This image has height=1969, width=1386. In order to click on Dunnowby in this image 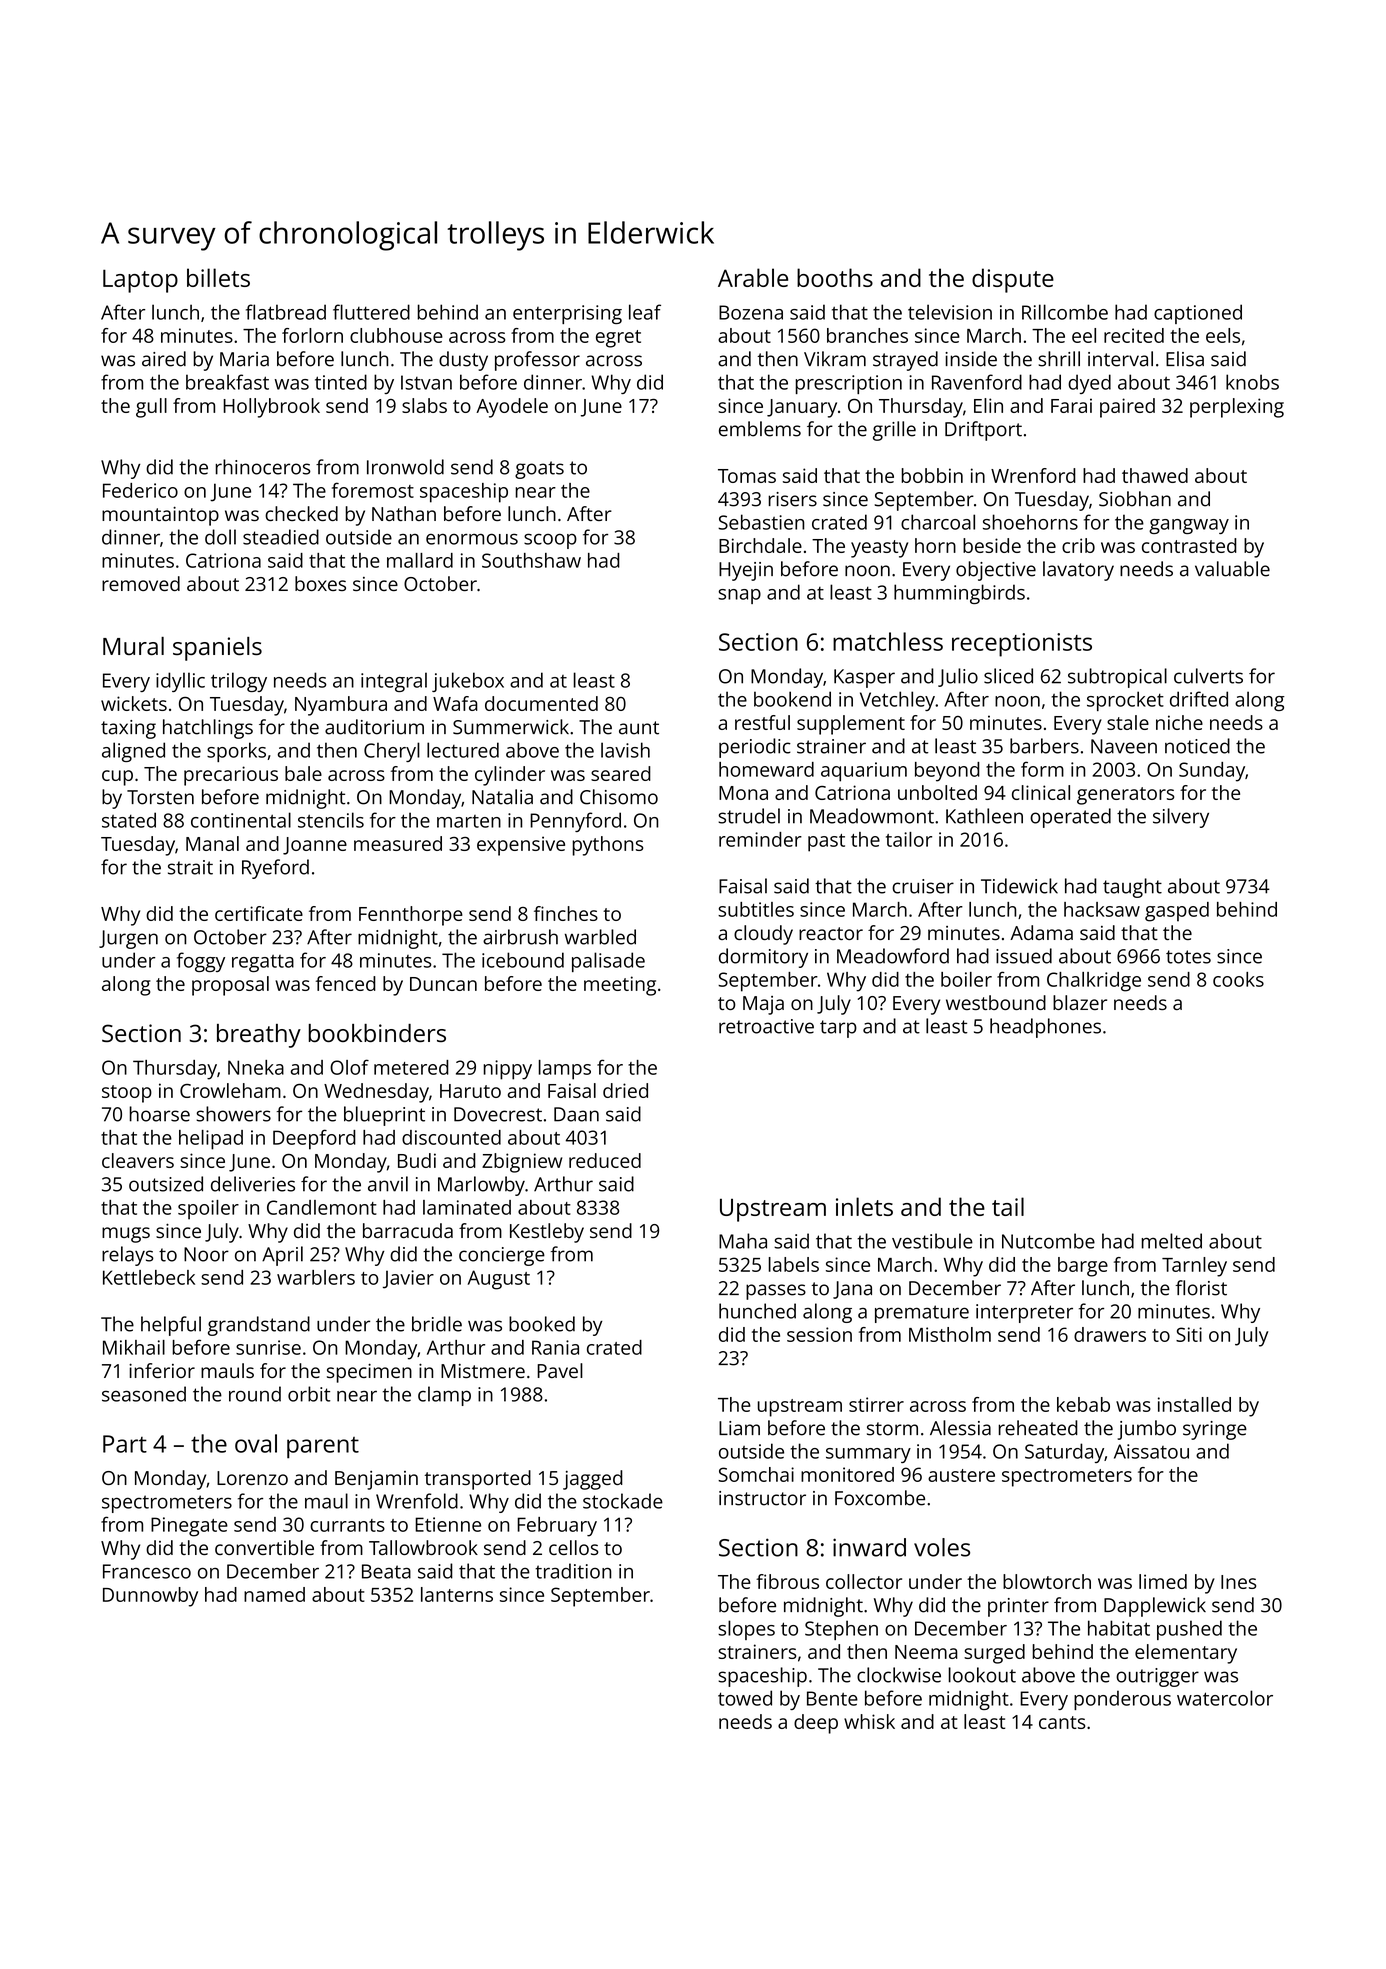, I will do `click(150, 1597)`.
